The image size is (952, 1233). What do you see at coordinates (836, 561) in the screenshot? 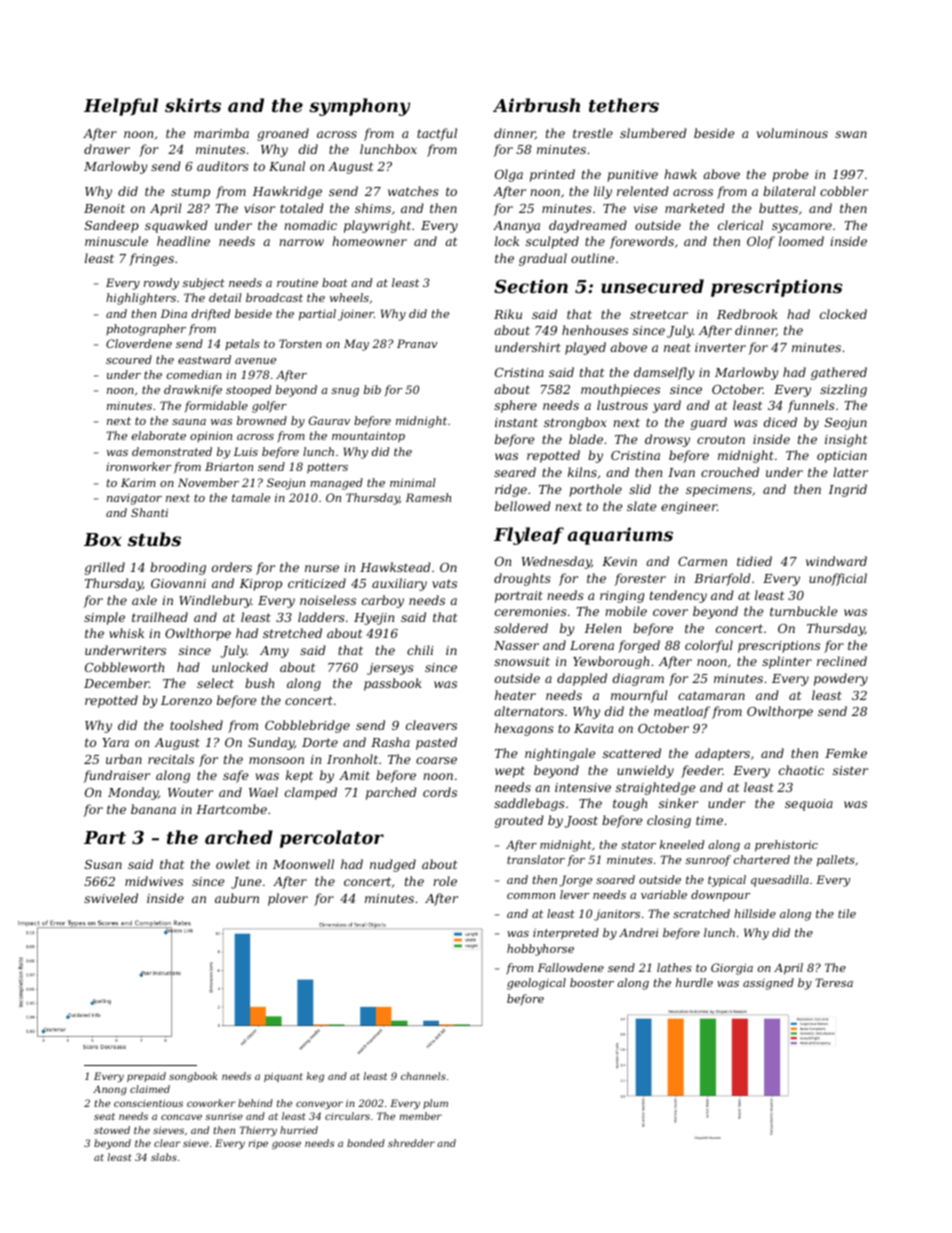
I see `windward` at bounding box center [836, 561].
